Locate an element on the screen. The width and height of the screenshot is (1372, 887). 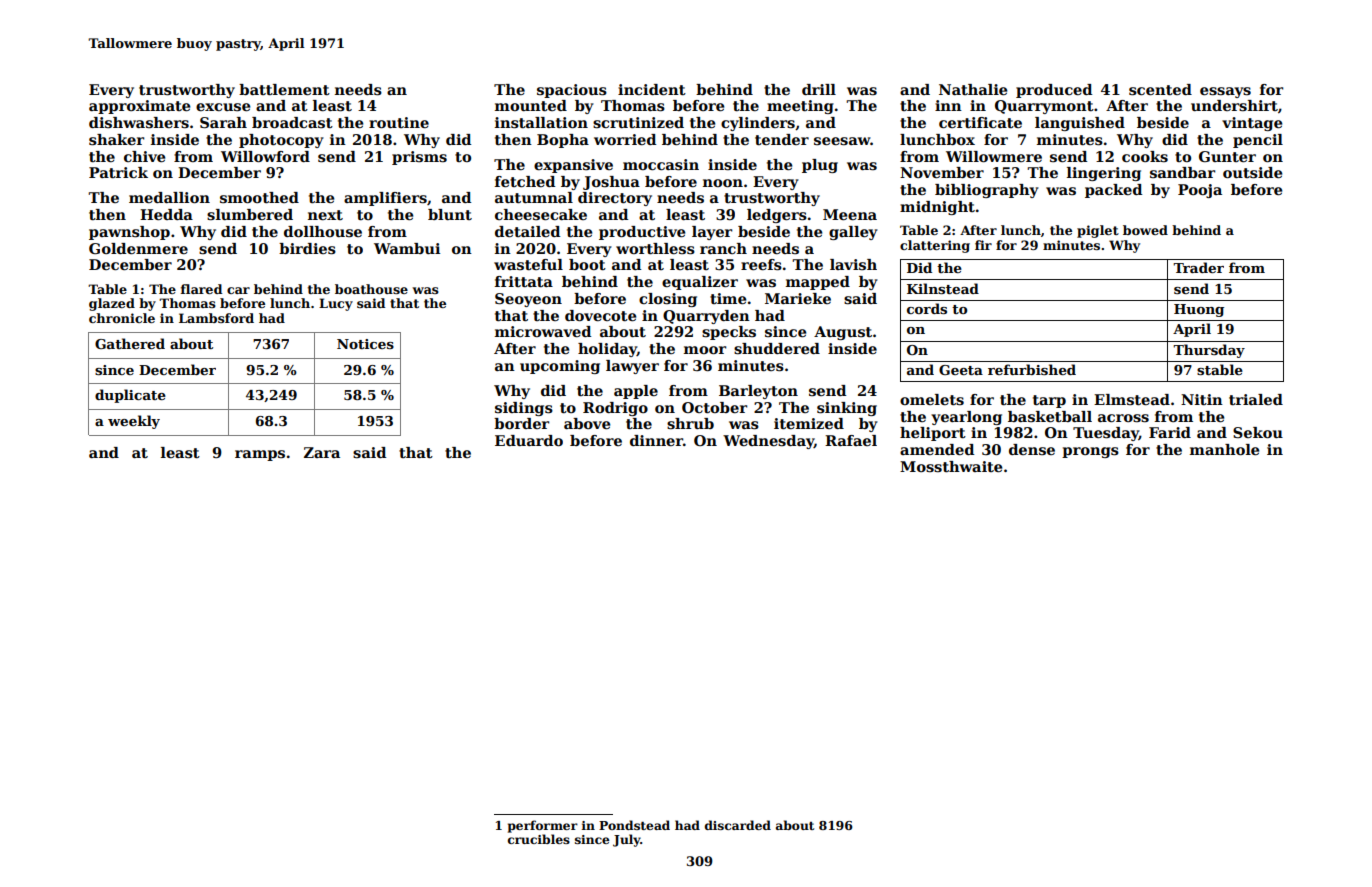
battlement is located at coordinates (284, 89).
